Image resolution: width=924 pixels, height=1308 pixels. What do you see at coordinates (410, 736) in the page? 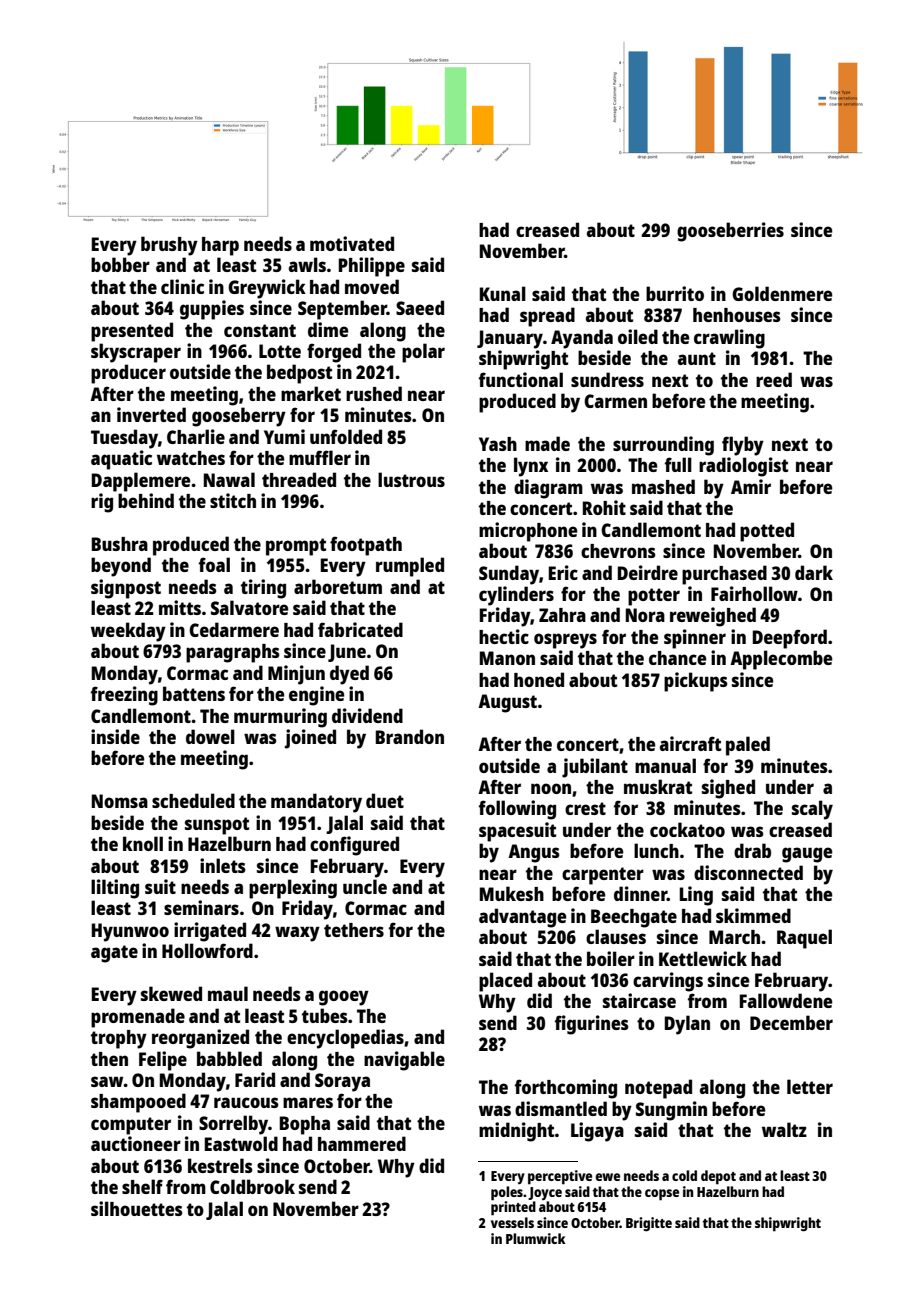
I see `Brandon` at bounding box center [410, 736].
